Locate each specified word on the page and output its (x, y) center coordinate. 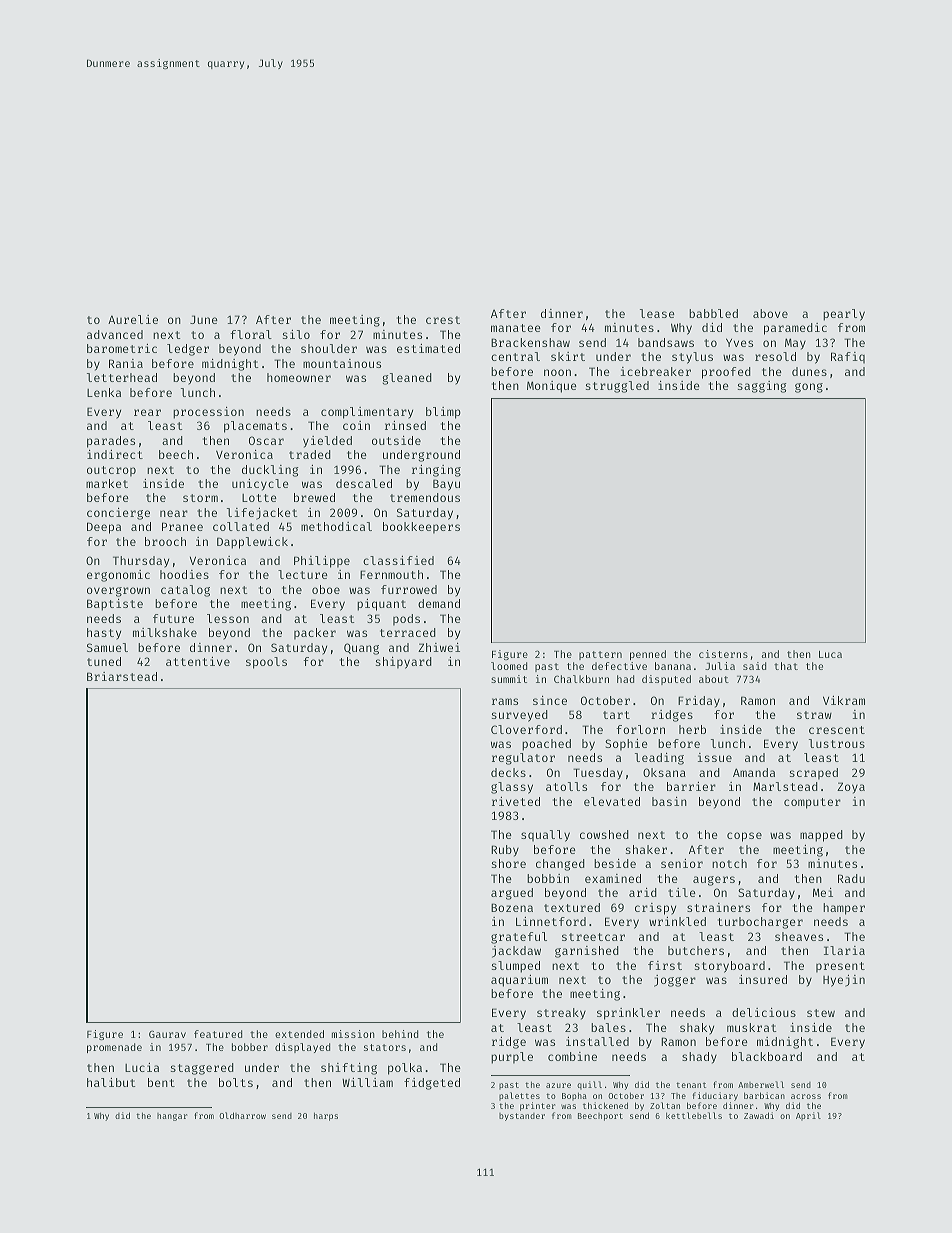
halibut (111, 1082)
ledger (188, 350)
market (107, 483)
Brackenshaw (530, 342)
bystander (522, 1117)
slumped (516, 967)
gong (809, 388)
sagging (762, 387)
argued (512, 894)
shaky (697, 1029)
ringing (436, 471)
